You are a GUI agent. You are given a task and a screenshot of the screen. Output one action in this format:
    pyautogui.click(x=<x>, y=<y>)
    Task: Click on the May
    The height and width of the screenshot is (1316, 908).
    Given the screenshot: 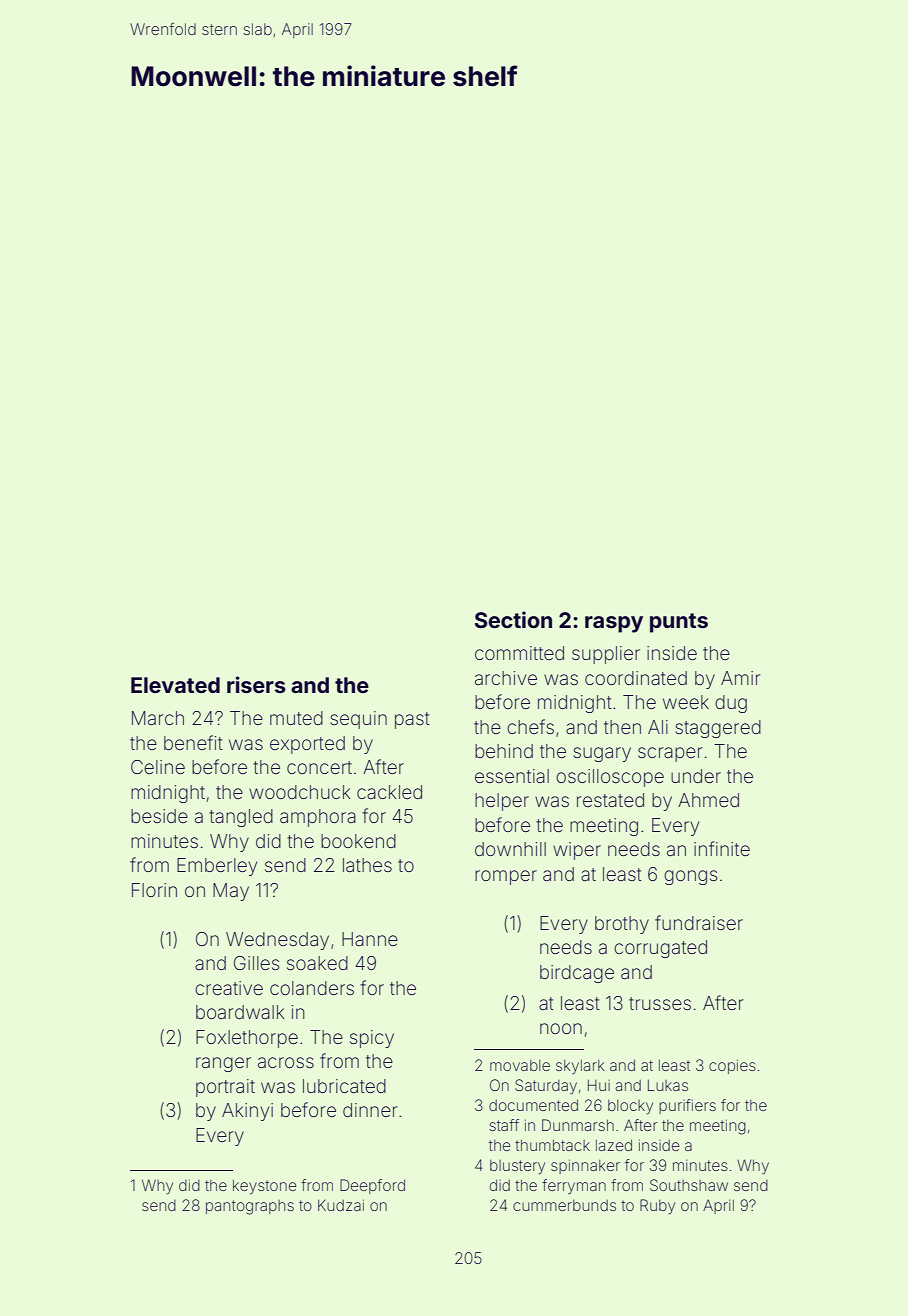 What is the action you would take?
    pyautogui.click(x=231, y=892)
